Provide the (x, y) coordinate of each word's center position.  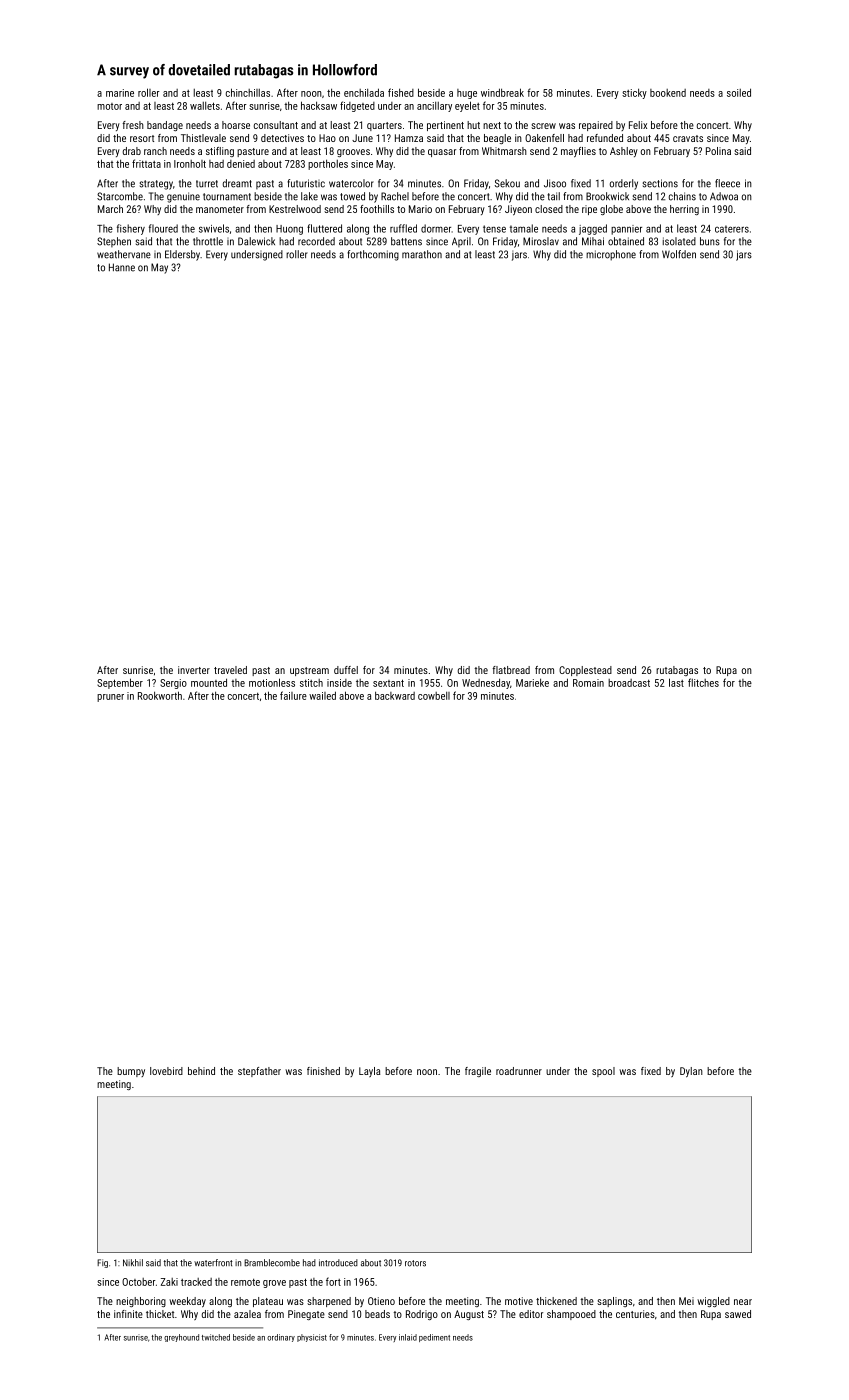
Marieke (532, 682)
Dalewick (256, 241)
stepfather (259, 1072)
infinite (128, 1314)
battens (406, 241)
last (676, 682)
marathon (422, 254)
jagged (593, 229)
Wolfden (679, 254)
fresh (133, 125)
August (469, 1315)
